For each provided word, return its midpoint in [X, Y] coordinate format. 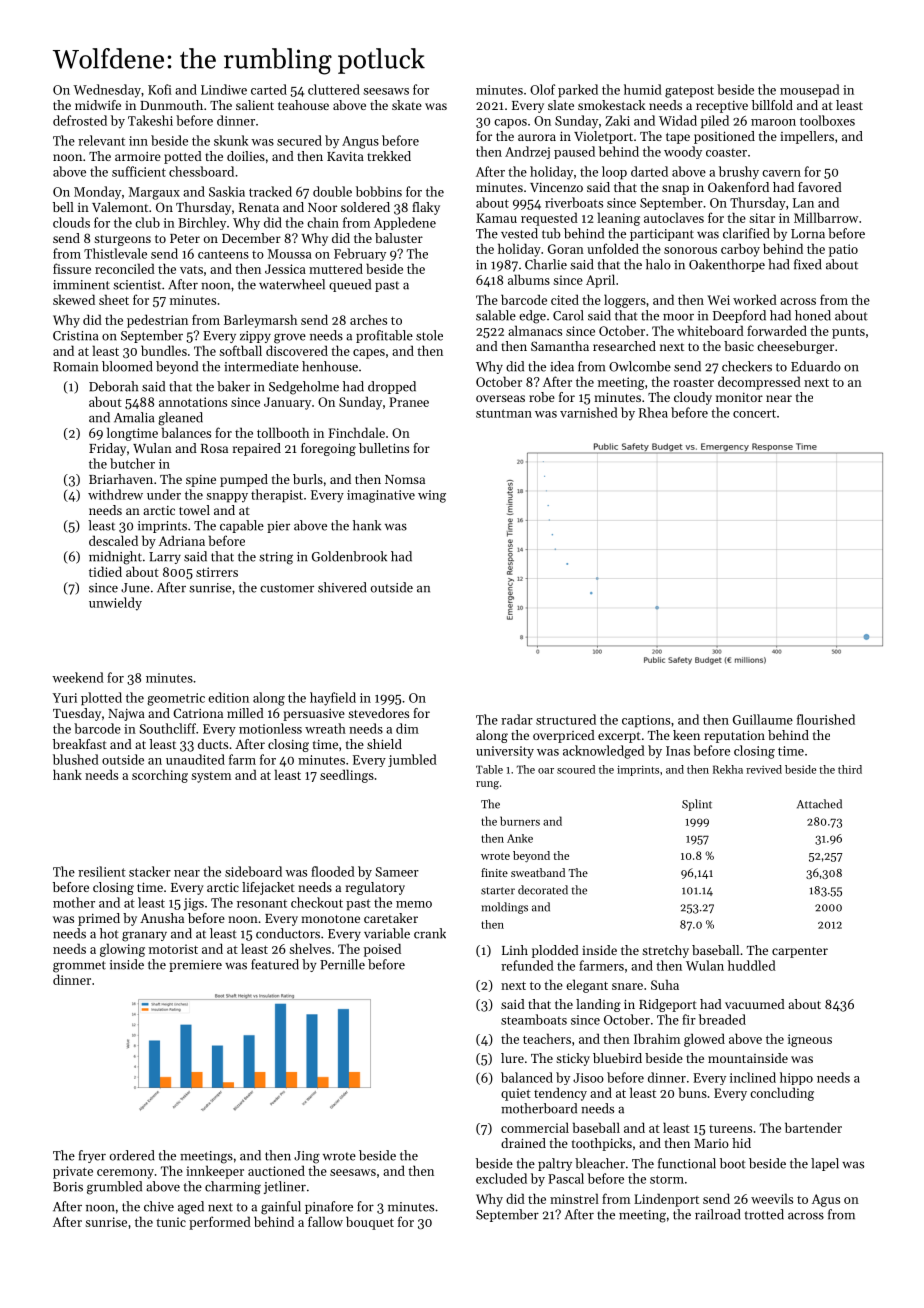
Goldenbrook [349, 556]
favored [820, 187]
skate [407, 105]
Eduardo [816, 366]
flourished [826, 719]
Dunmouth [171, 105]
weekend [78, 677]
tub [551, 233]
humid [643, 89]
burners [520, 821]
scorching [160, 776]
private [73, 1172]
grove [290, 338]
